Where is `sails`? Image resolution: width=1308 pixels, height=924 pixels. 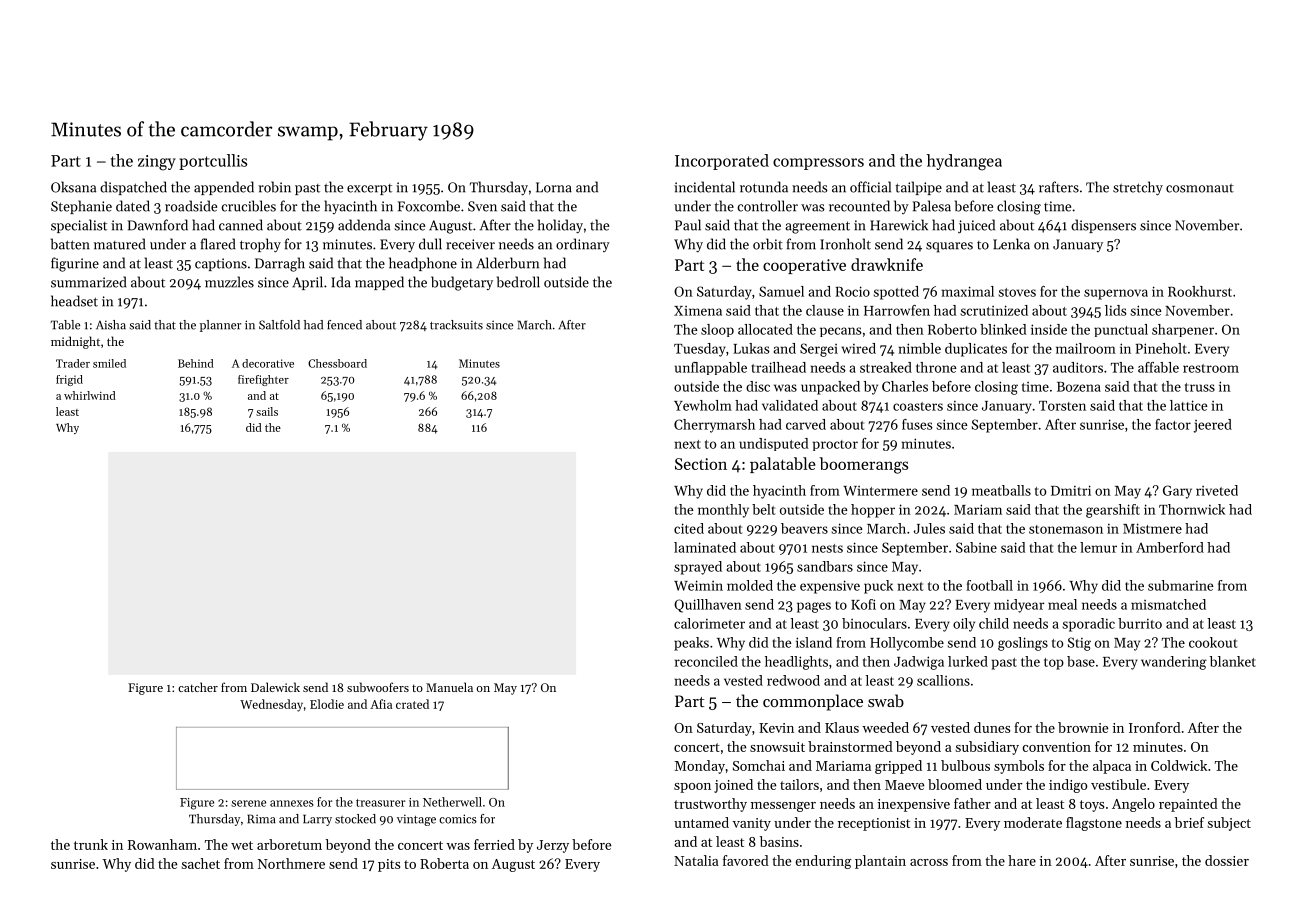 sails is located at coordinates (267, 411).
